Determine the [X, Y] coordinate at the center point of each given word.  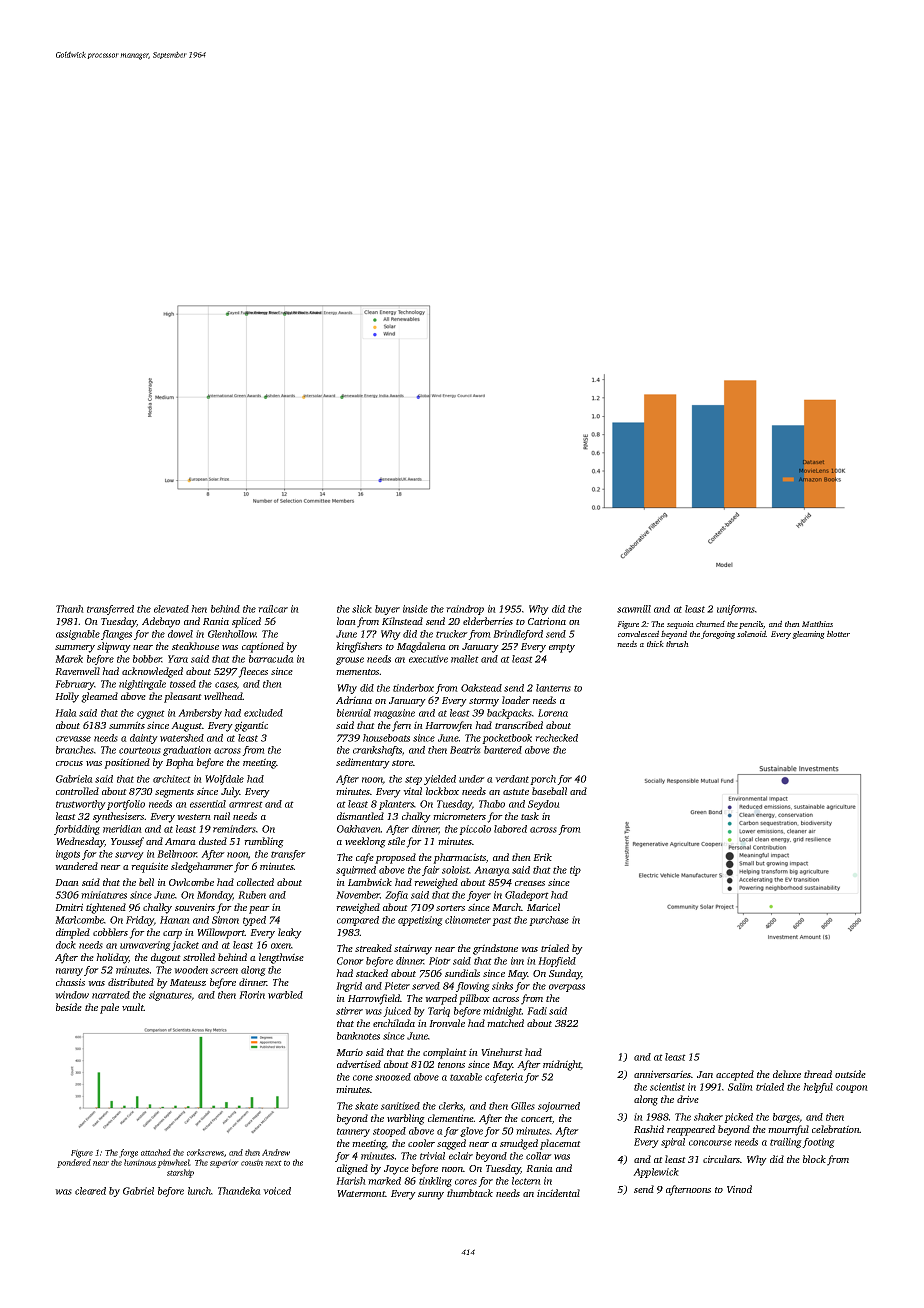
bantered [503, 750]
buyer [387, 610]
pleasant [183, 697]
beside [69, 1007]
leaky [290, 933]
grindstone [495, 949]
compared [358, 921]
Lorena [553, 713]
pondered [74, 1163]
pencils [751, 625]
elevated [171, 609]
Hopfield [557, 962]
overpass [567, 988]
